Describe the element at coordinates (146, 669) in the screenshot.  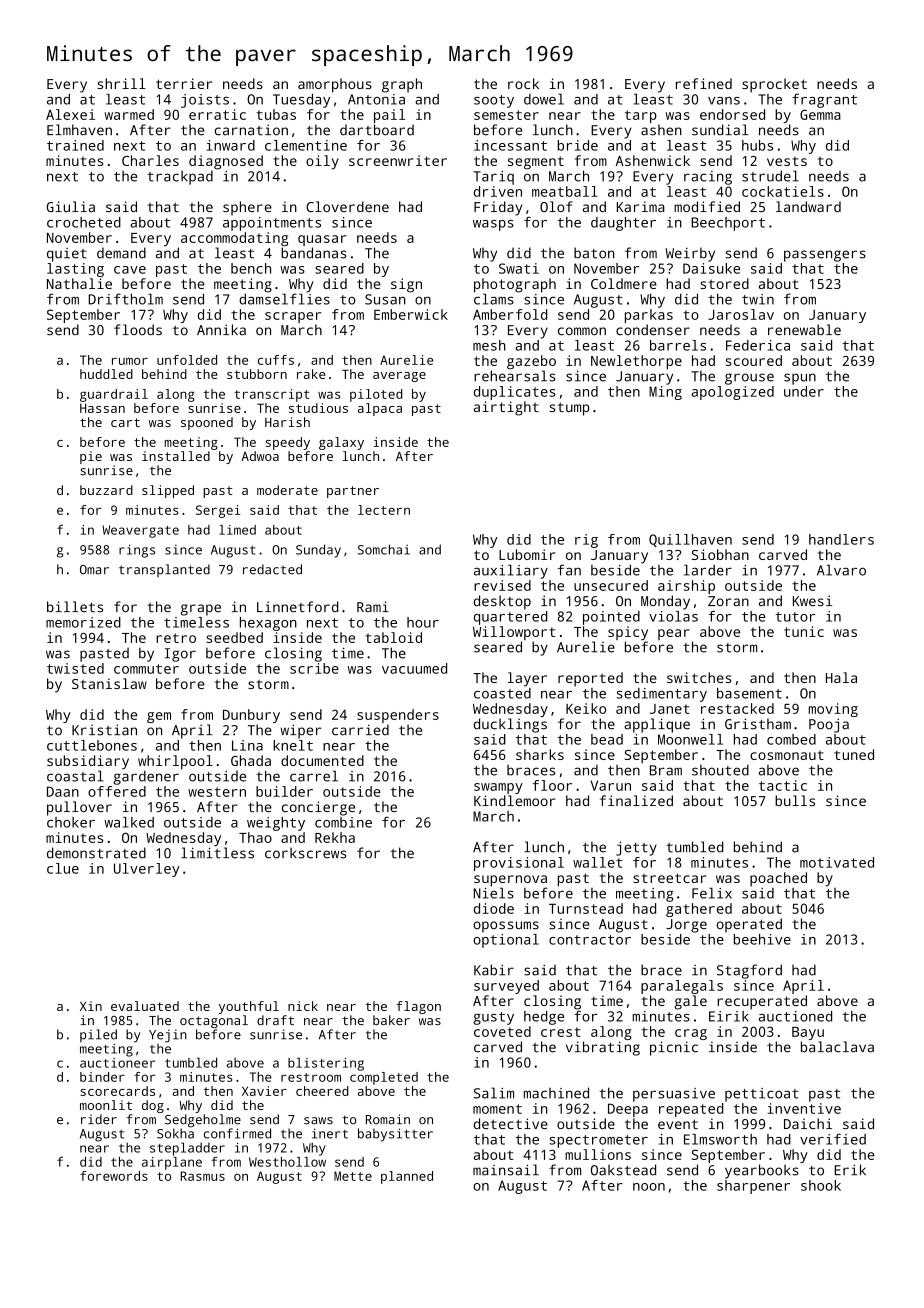
I see `commuter` at that location.
